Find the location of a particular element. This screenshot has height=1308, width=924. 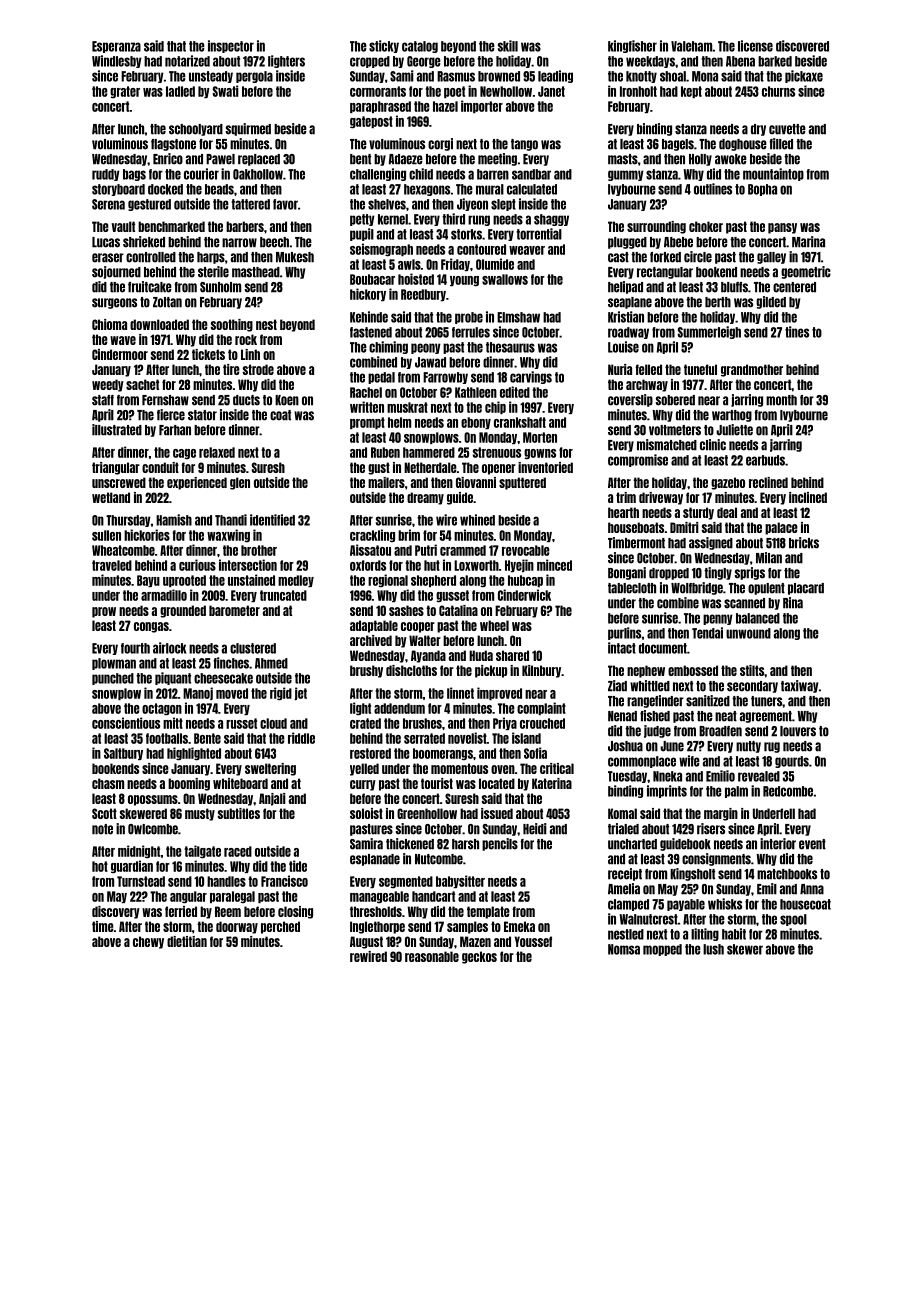

dishcloths is located at coordinates (411, 670).
